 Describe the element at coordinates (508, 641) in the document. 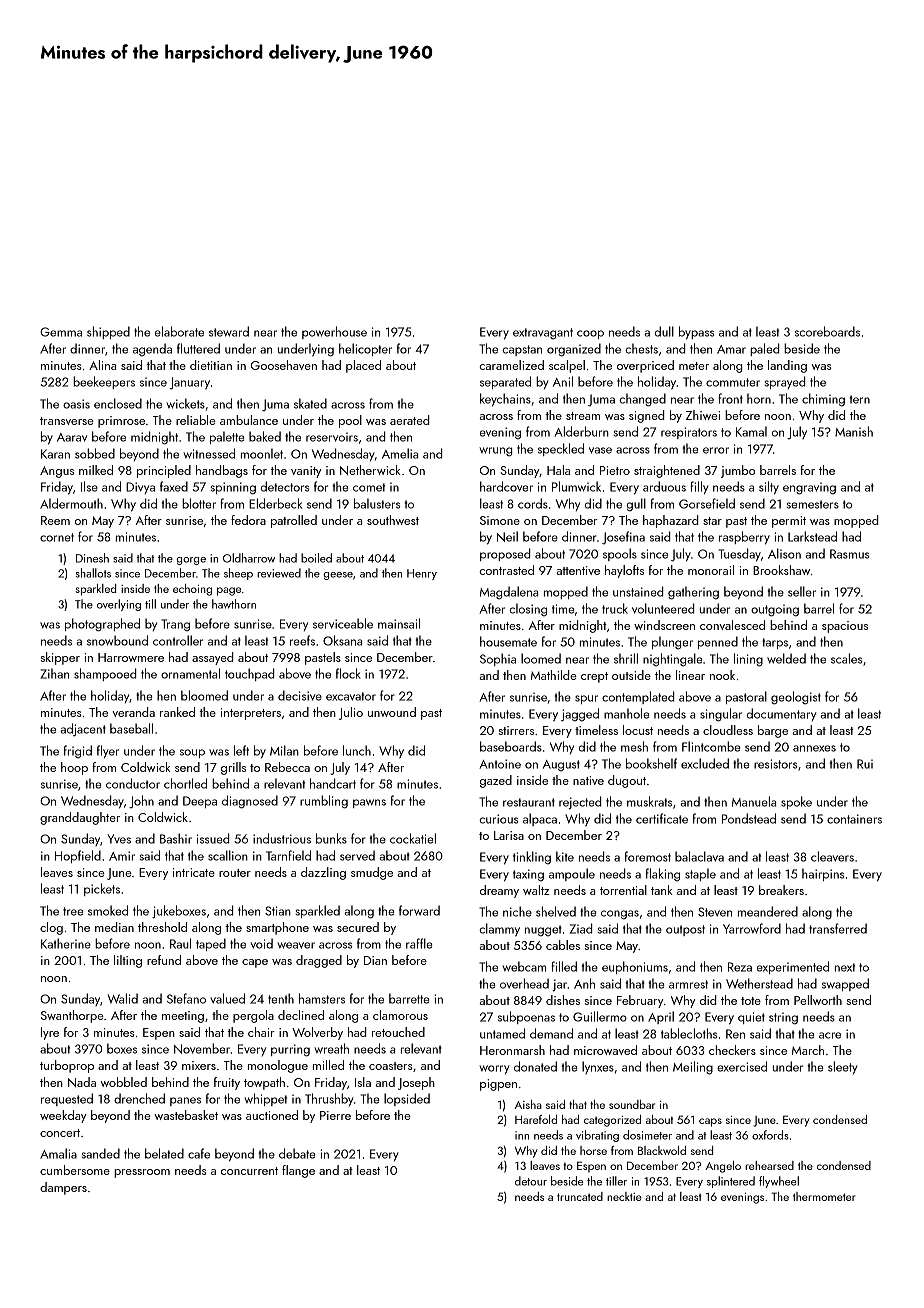

I see `housemate` at that location.
